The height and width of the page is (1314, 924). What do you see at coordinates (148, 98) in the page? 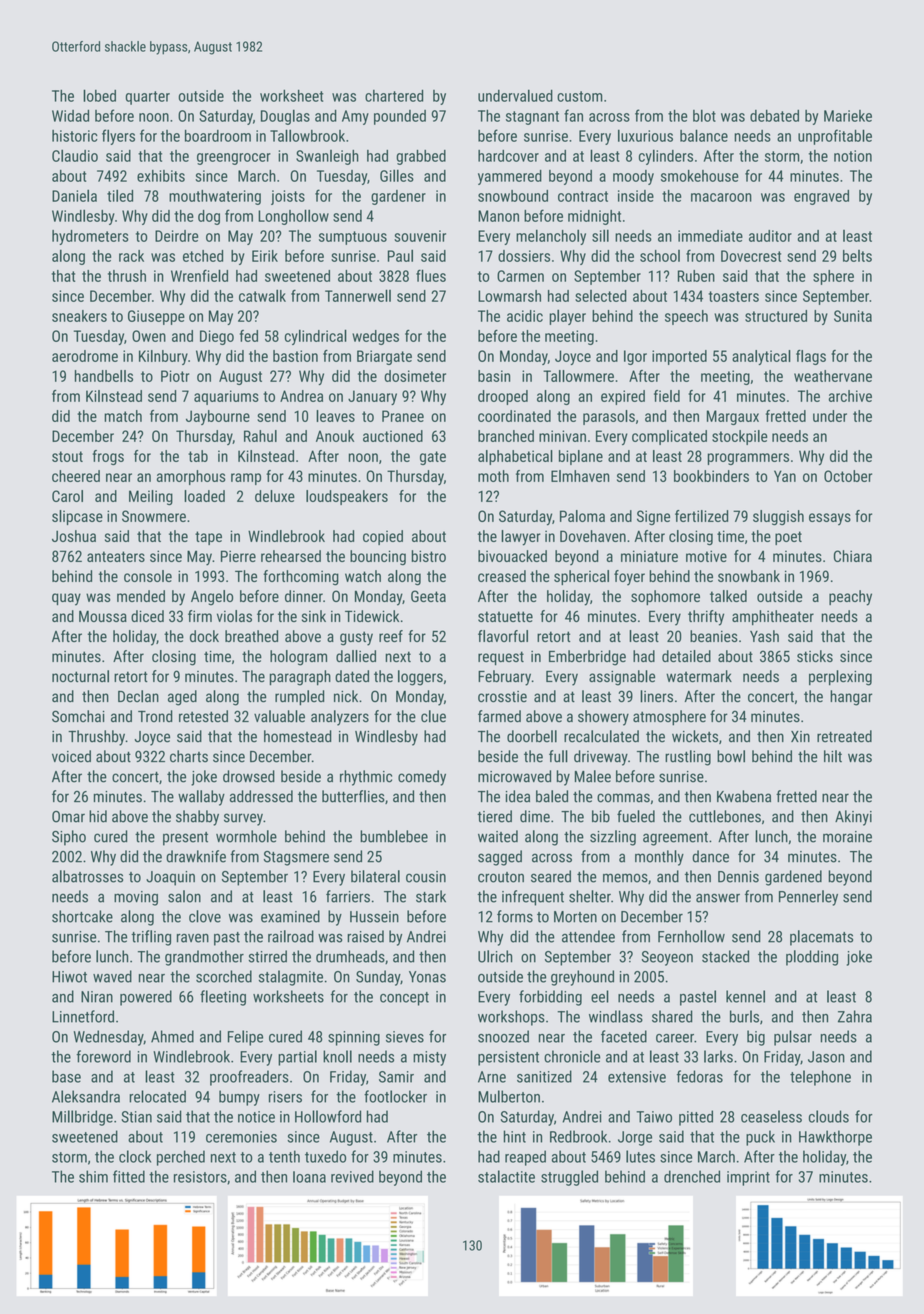
I see `quarter` at bounding box center [148, 98].
